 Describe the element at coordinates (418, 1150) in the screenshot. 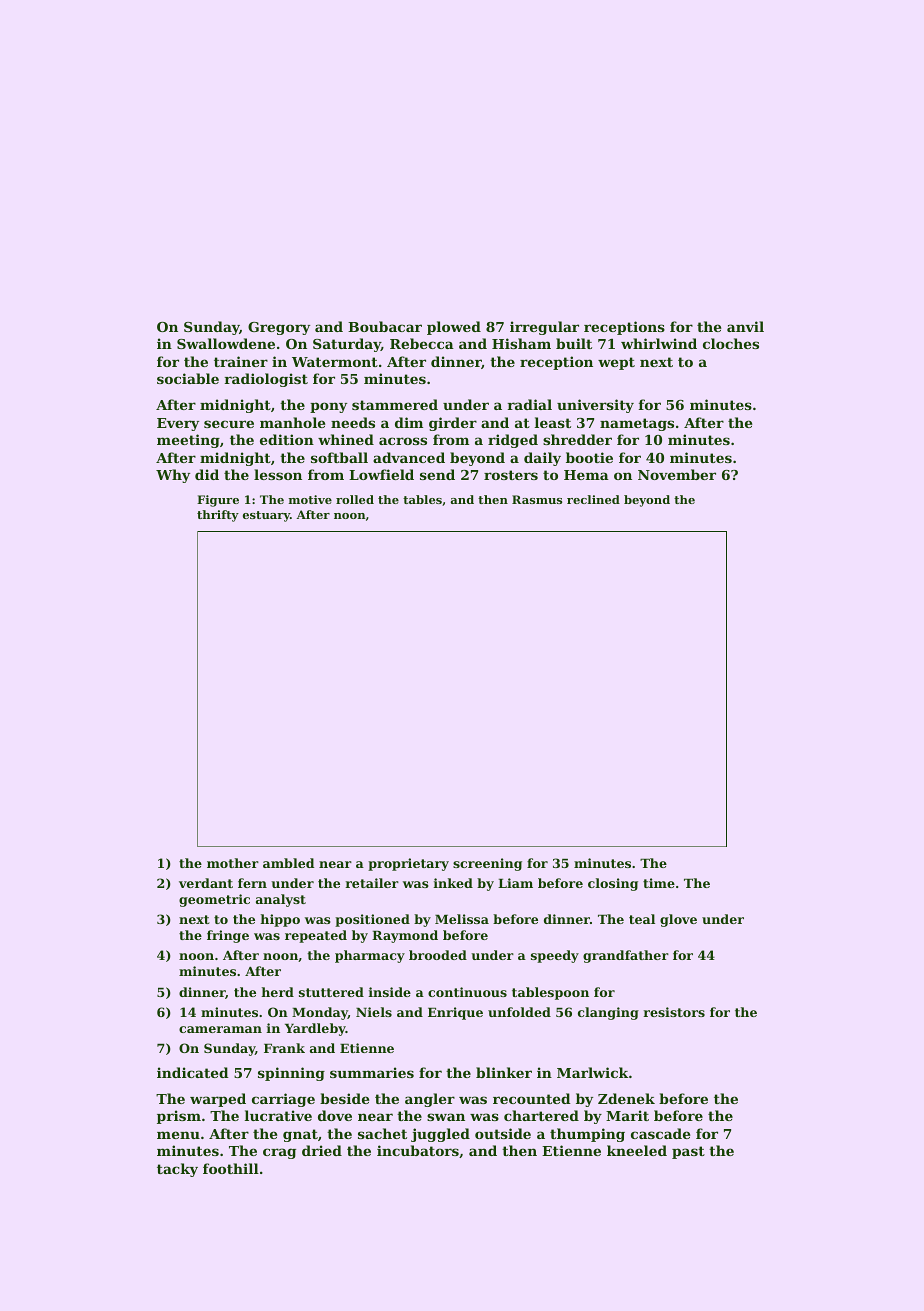

I see `incubators` at that location.
